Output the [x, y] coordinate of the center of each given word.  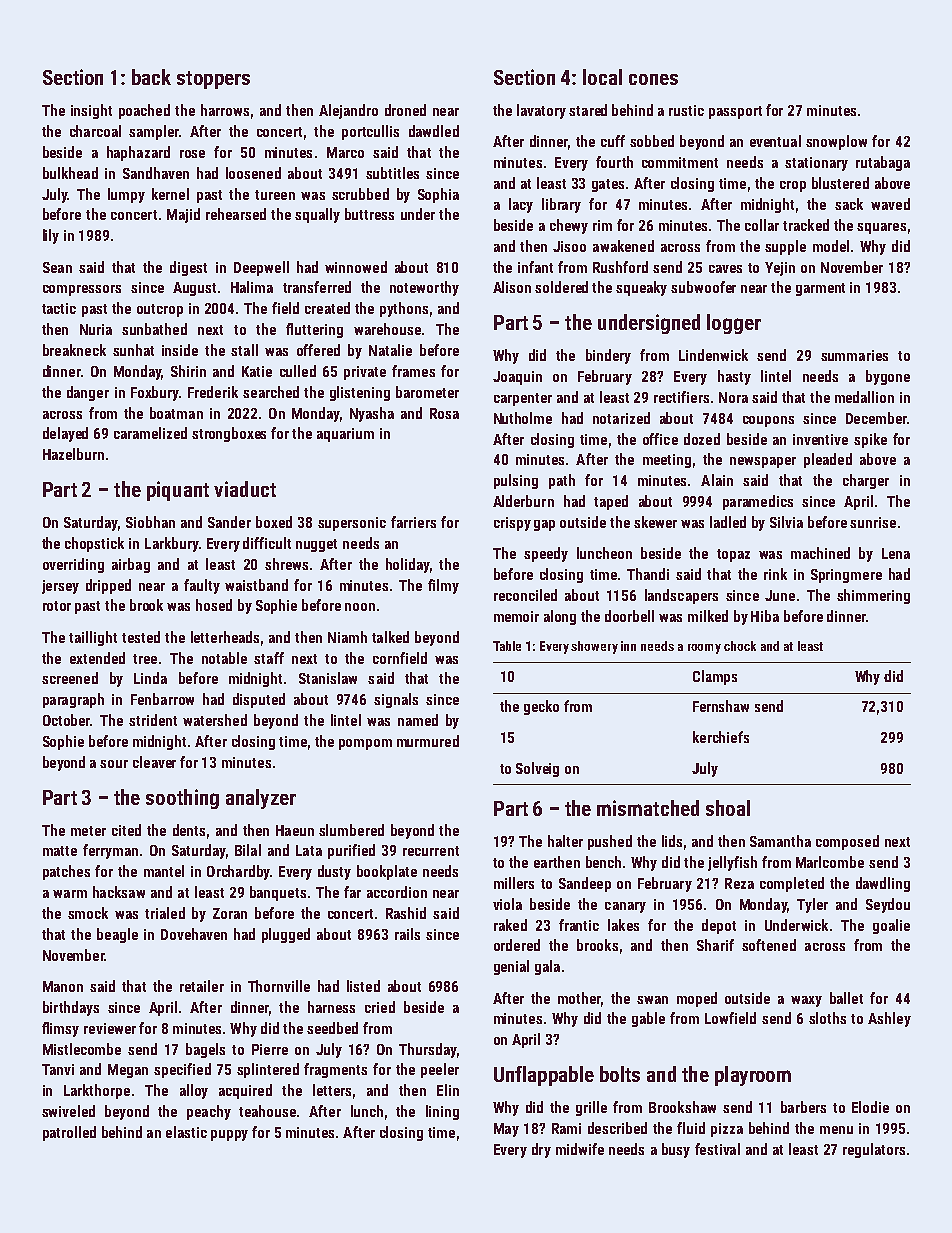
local [602, 77]
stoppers [213, 80]
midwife [580, 1149]
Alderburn [523, 501]
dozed [702, 439]
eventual [775, 141]
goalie [891, 926]
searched [271, 392]
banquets [278, 893]
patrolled [69, 1133]
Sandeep [585, 884]
